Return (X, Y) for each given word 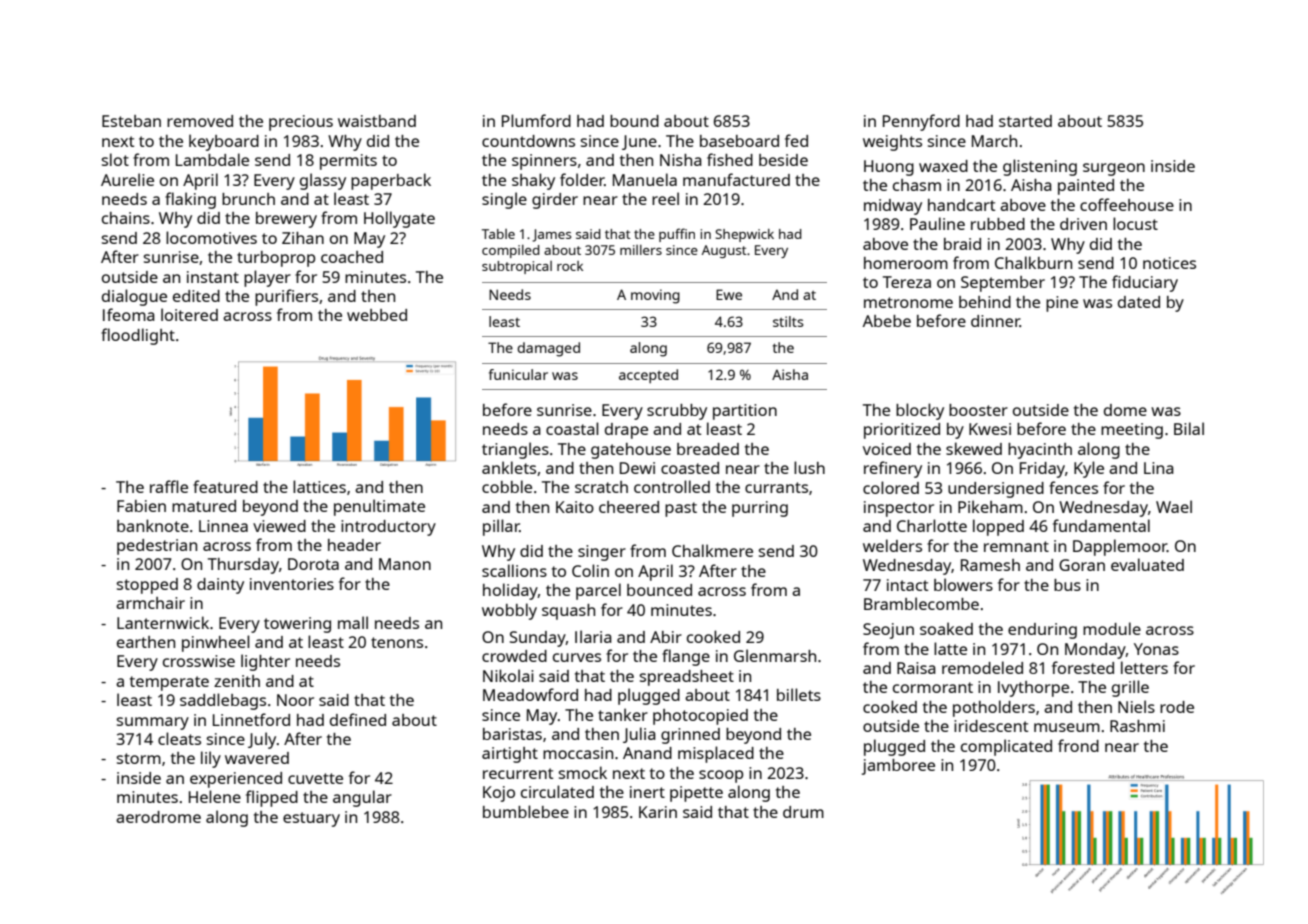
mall (353, 622)
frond (1078, 745)
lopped (998, 527)
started (1025, 121)
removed (200, 121)
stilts (788, 321)
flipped (272, 798)
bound (634, 121)
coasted (690, 468)
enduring (1042, 631)
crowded (514, 656)
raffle (169, 486)
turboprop (276, 259)
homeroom (906, 263)
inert (647, 792)
